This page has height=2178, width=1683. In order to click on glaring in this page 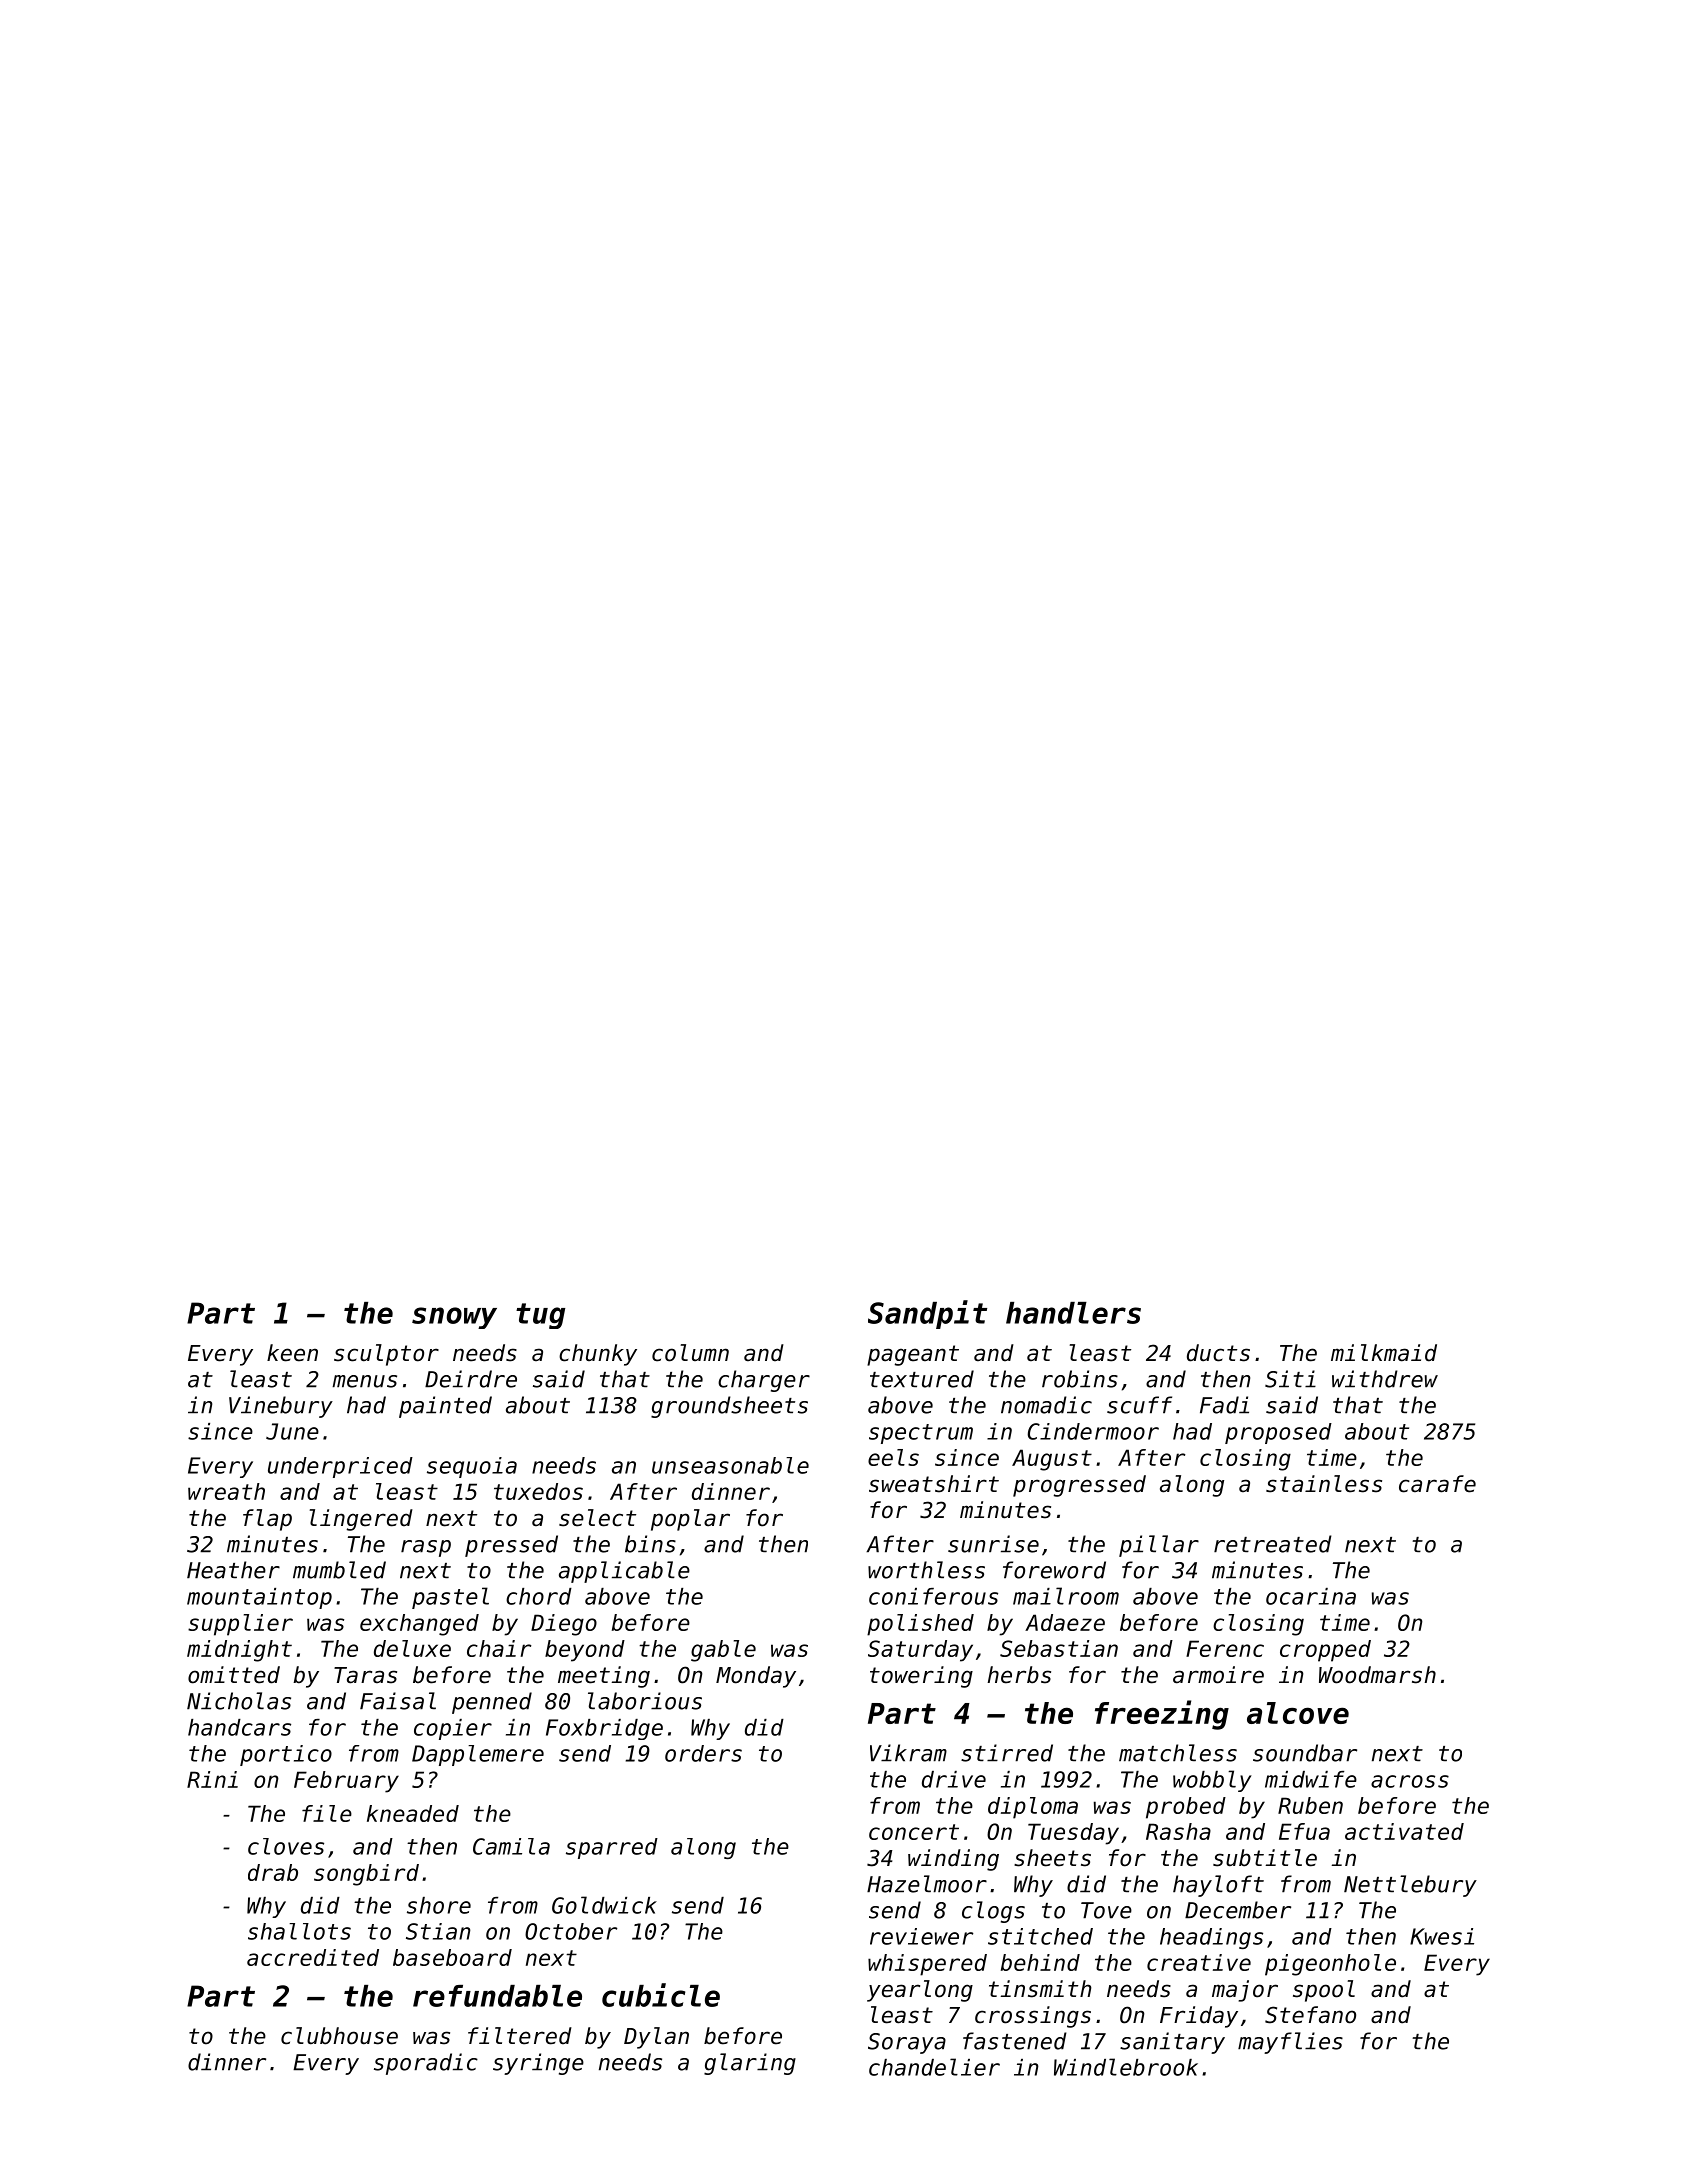, I will do `click(750, 2064)`.
